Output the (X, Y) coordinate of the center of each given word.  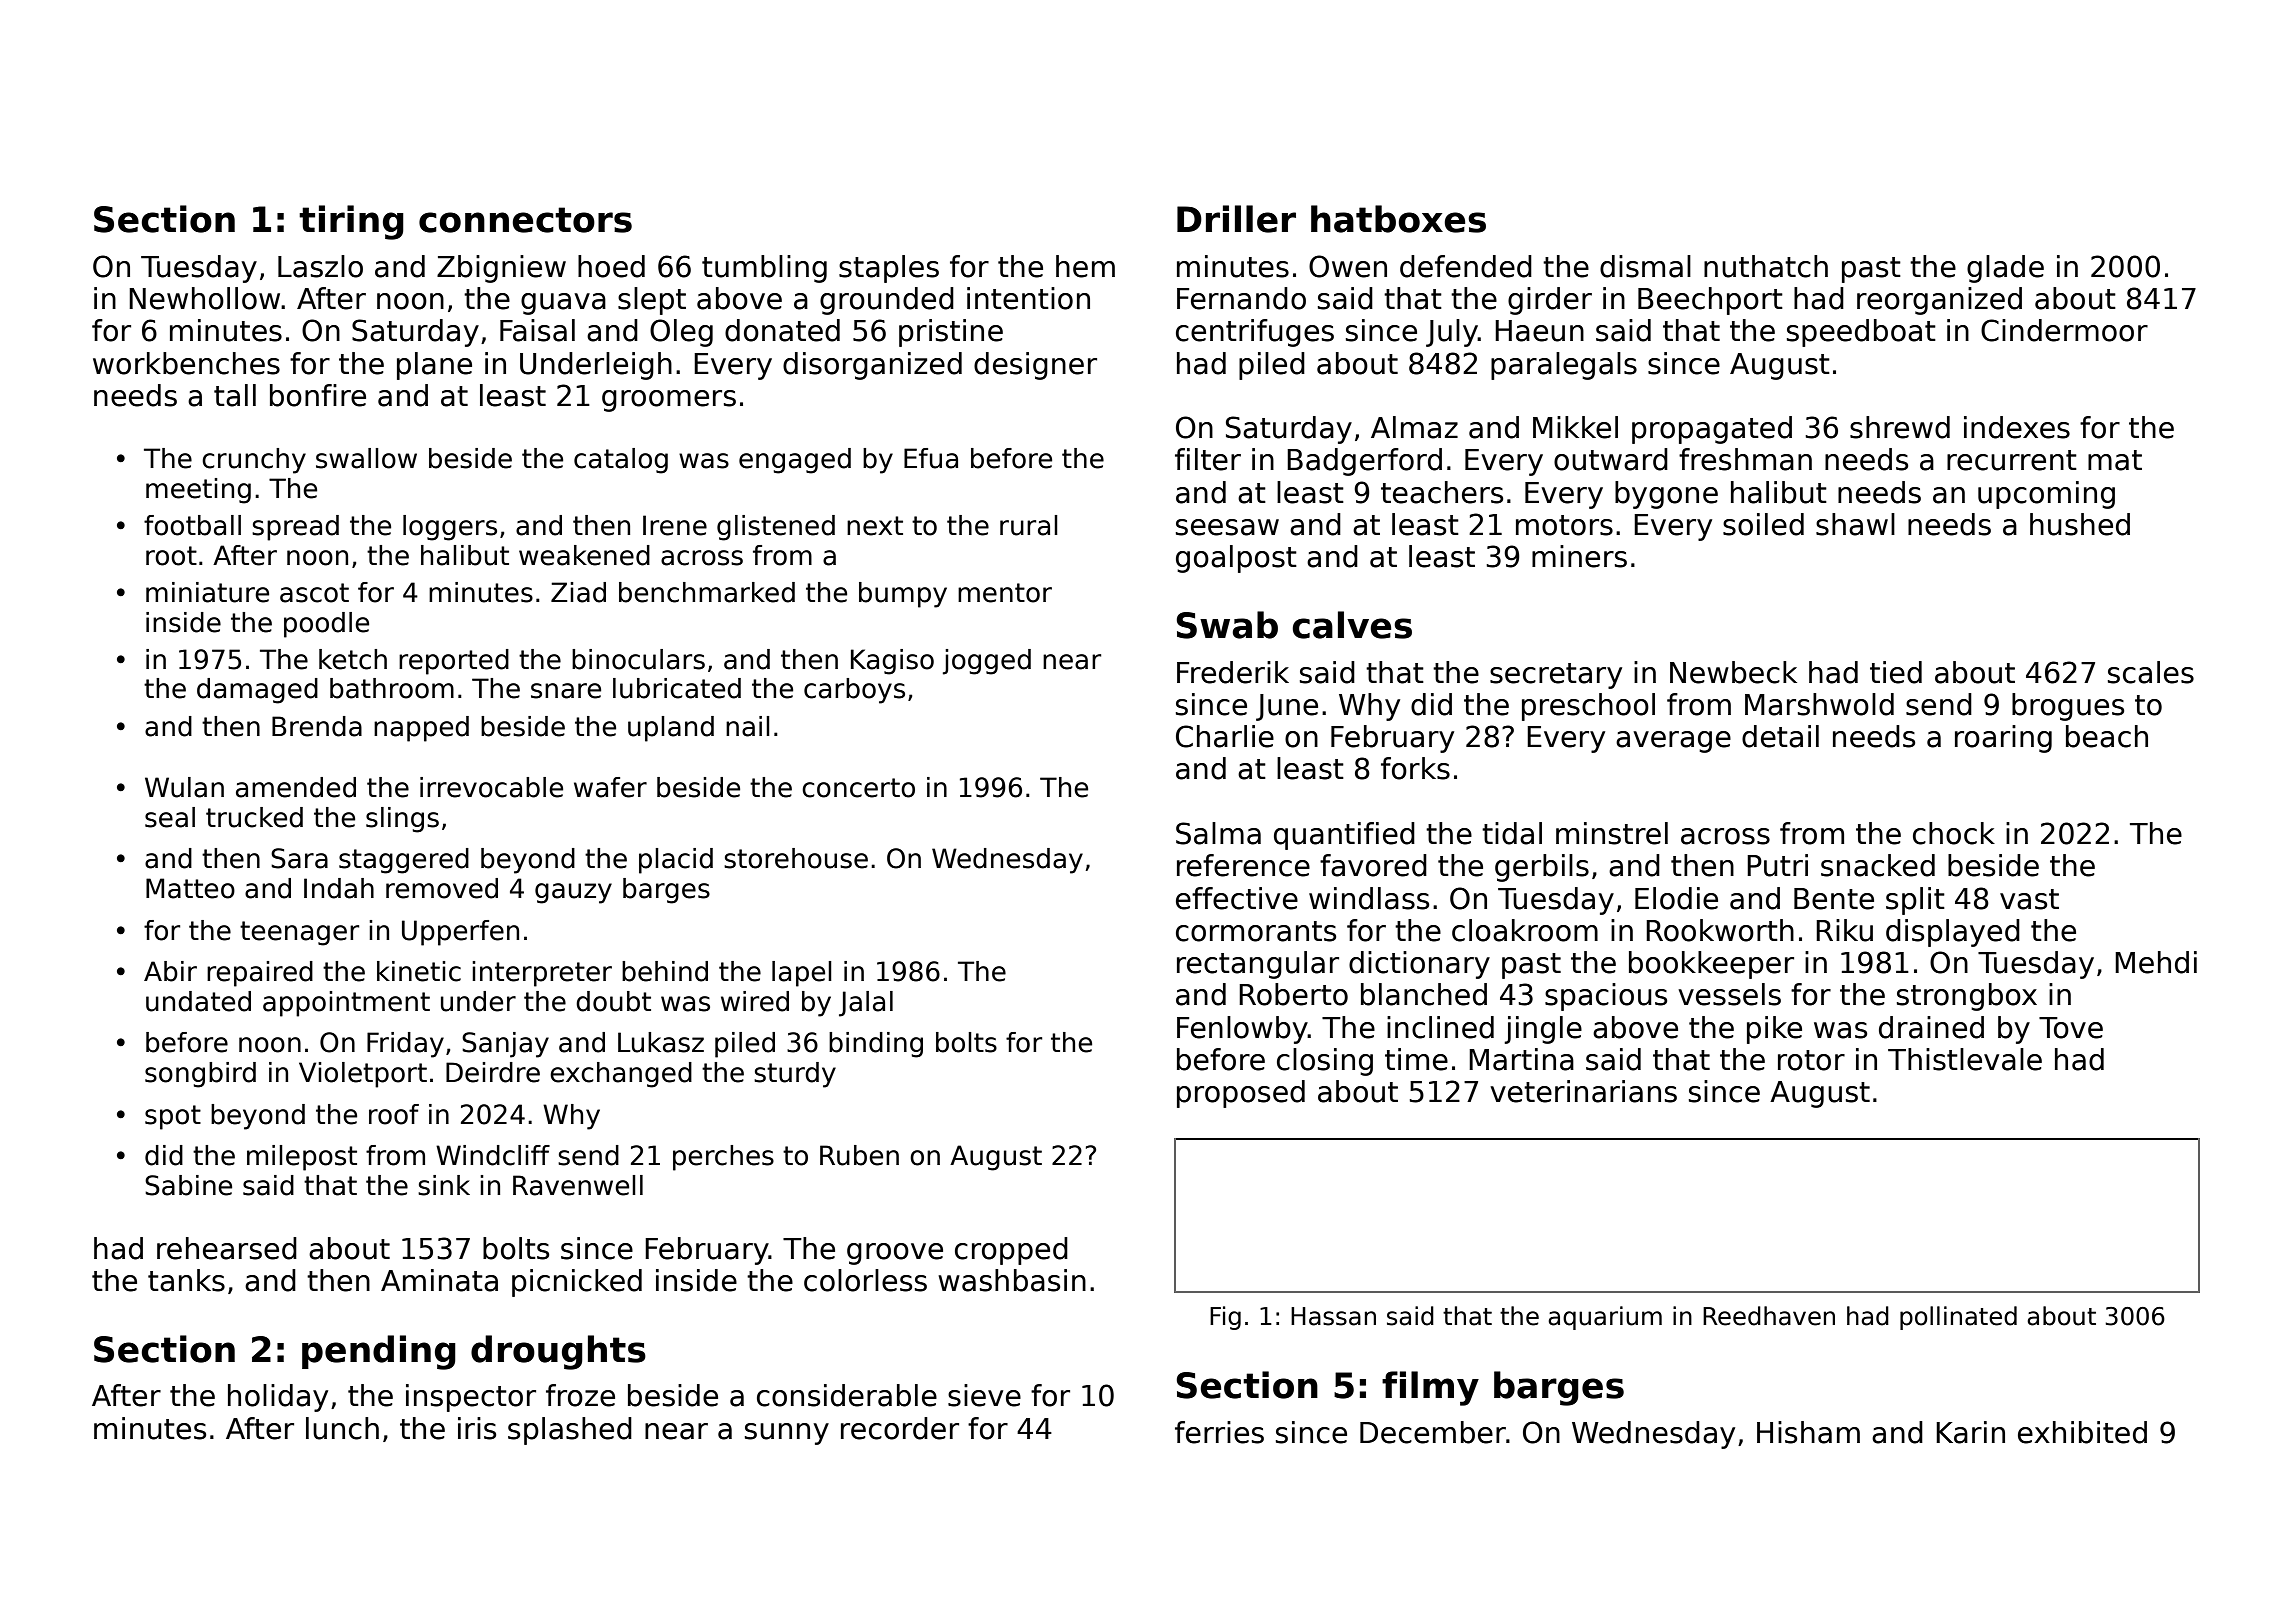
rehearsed (227, 1248)
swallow (366, 458)
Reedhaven (1769, 1316)
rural (1029, 525)
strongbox (1967, 997)
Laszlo (320, 266)
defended (1466, 266)
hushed (2080, 524)
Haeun (1539, 331)
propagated (1712, 430)
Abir (170, 971)
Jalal (866, 1004)
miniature (207, 592)
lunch (342, 1428)
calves (1352, 625)
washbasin (1012, 1280)
